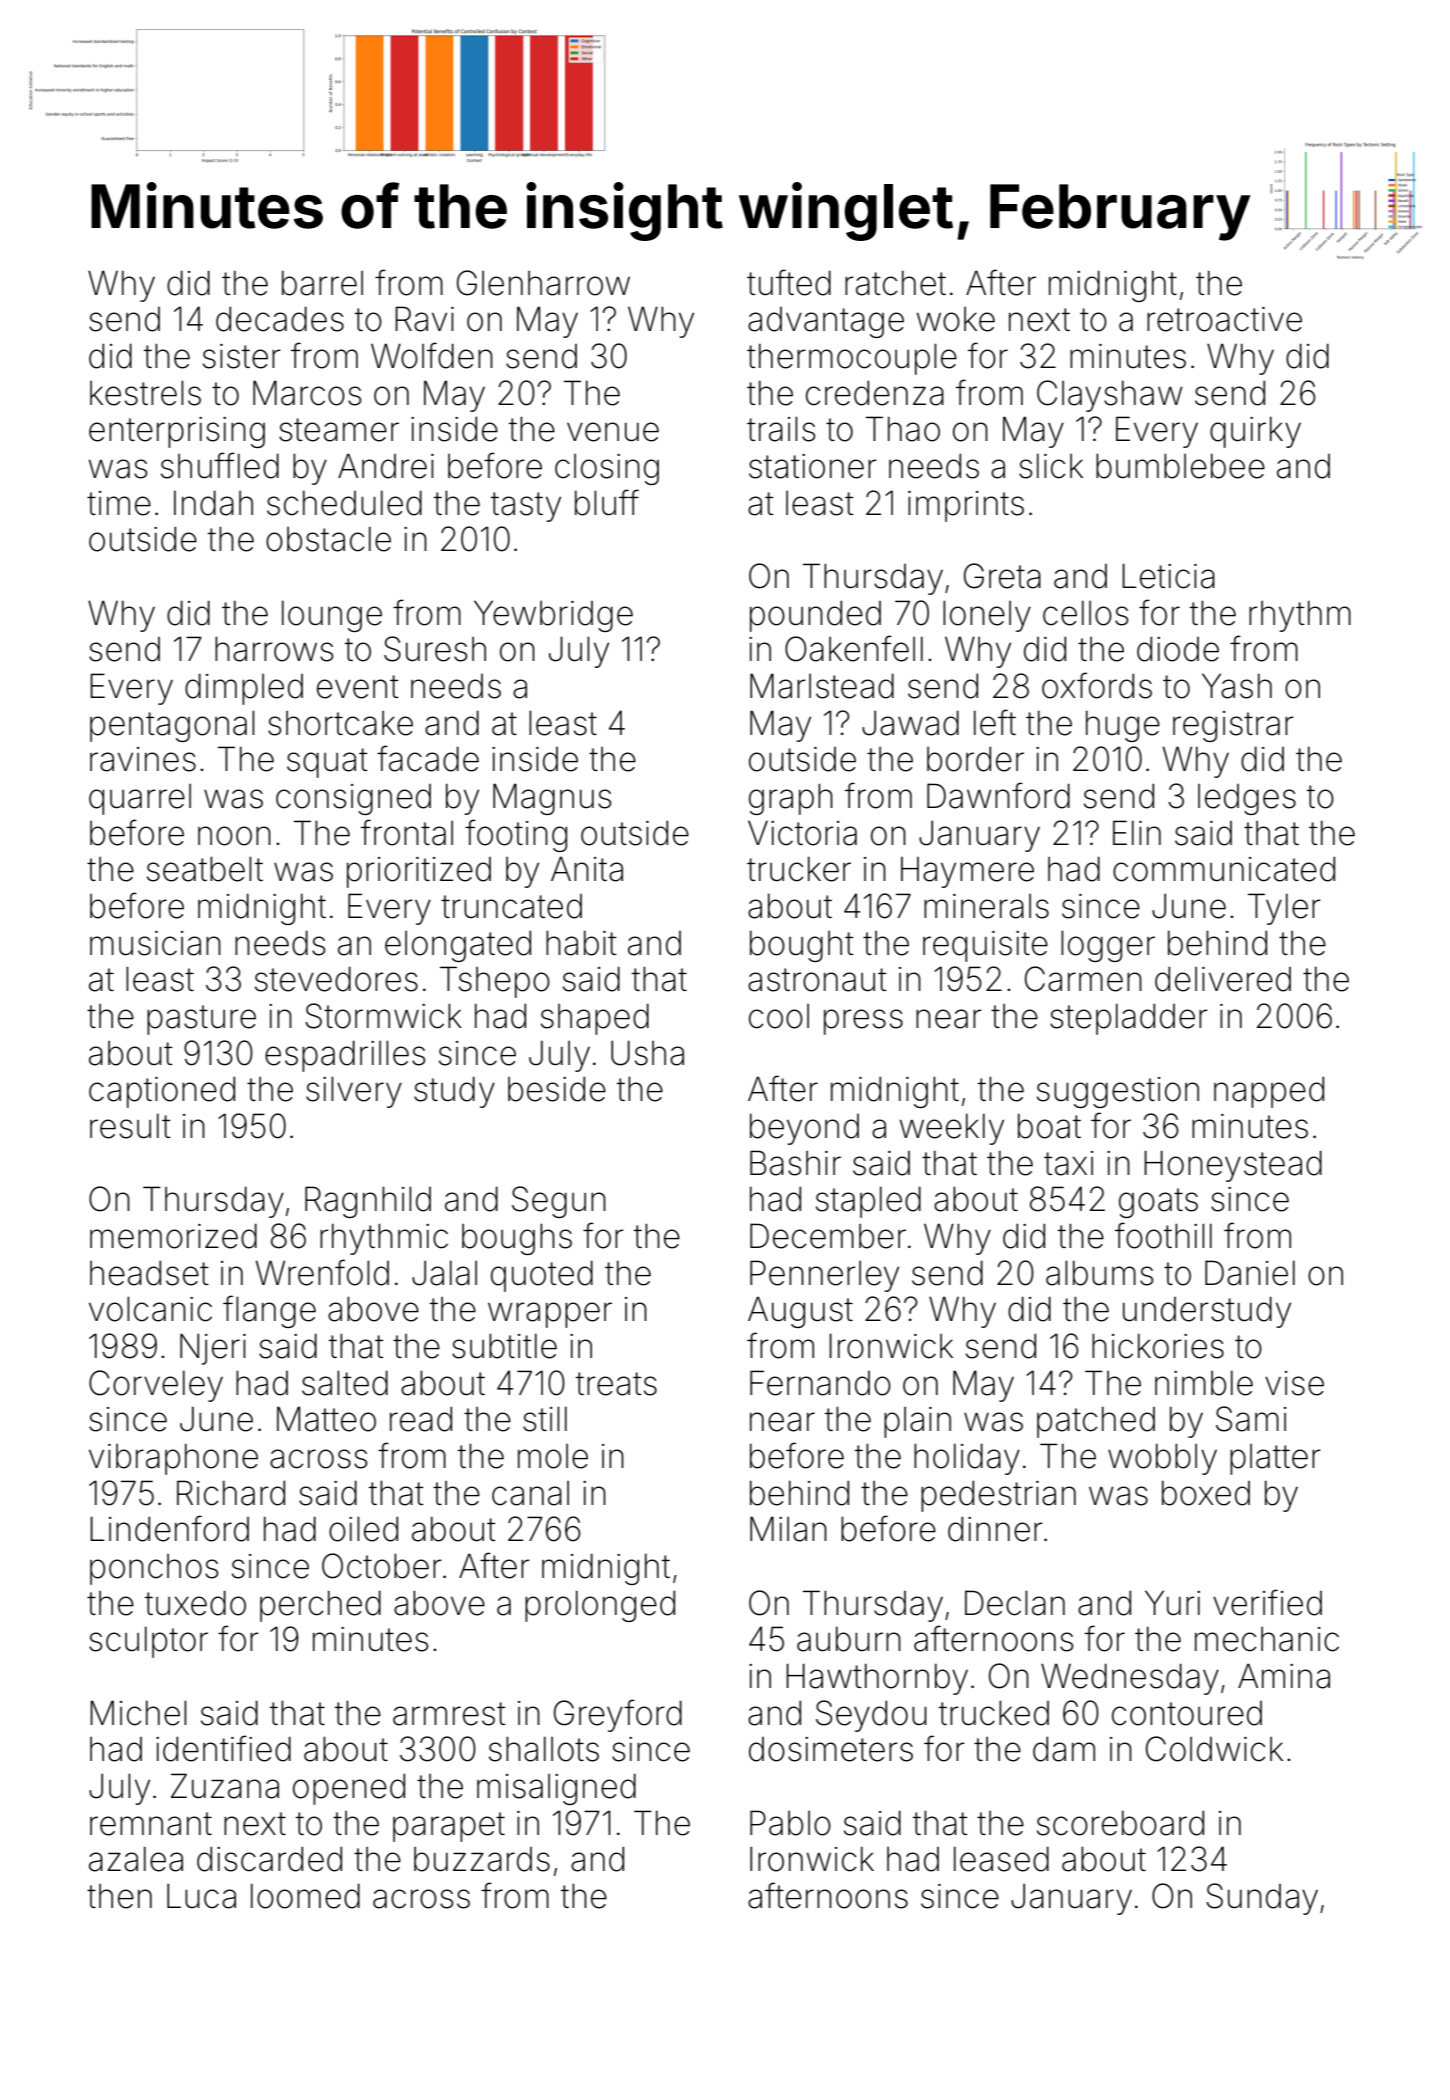 Image resolution: width=1450 pixels, height=2100 pixels. Describe the element at coordinates (150, 1309) in the page. I see `volcanic` at that location.
